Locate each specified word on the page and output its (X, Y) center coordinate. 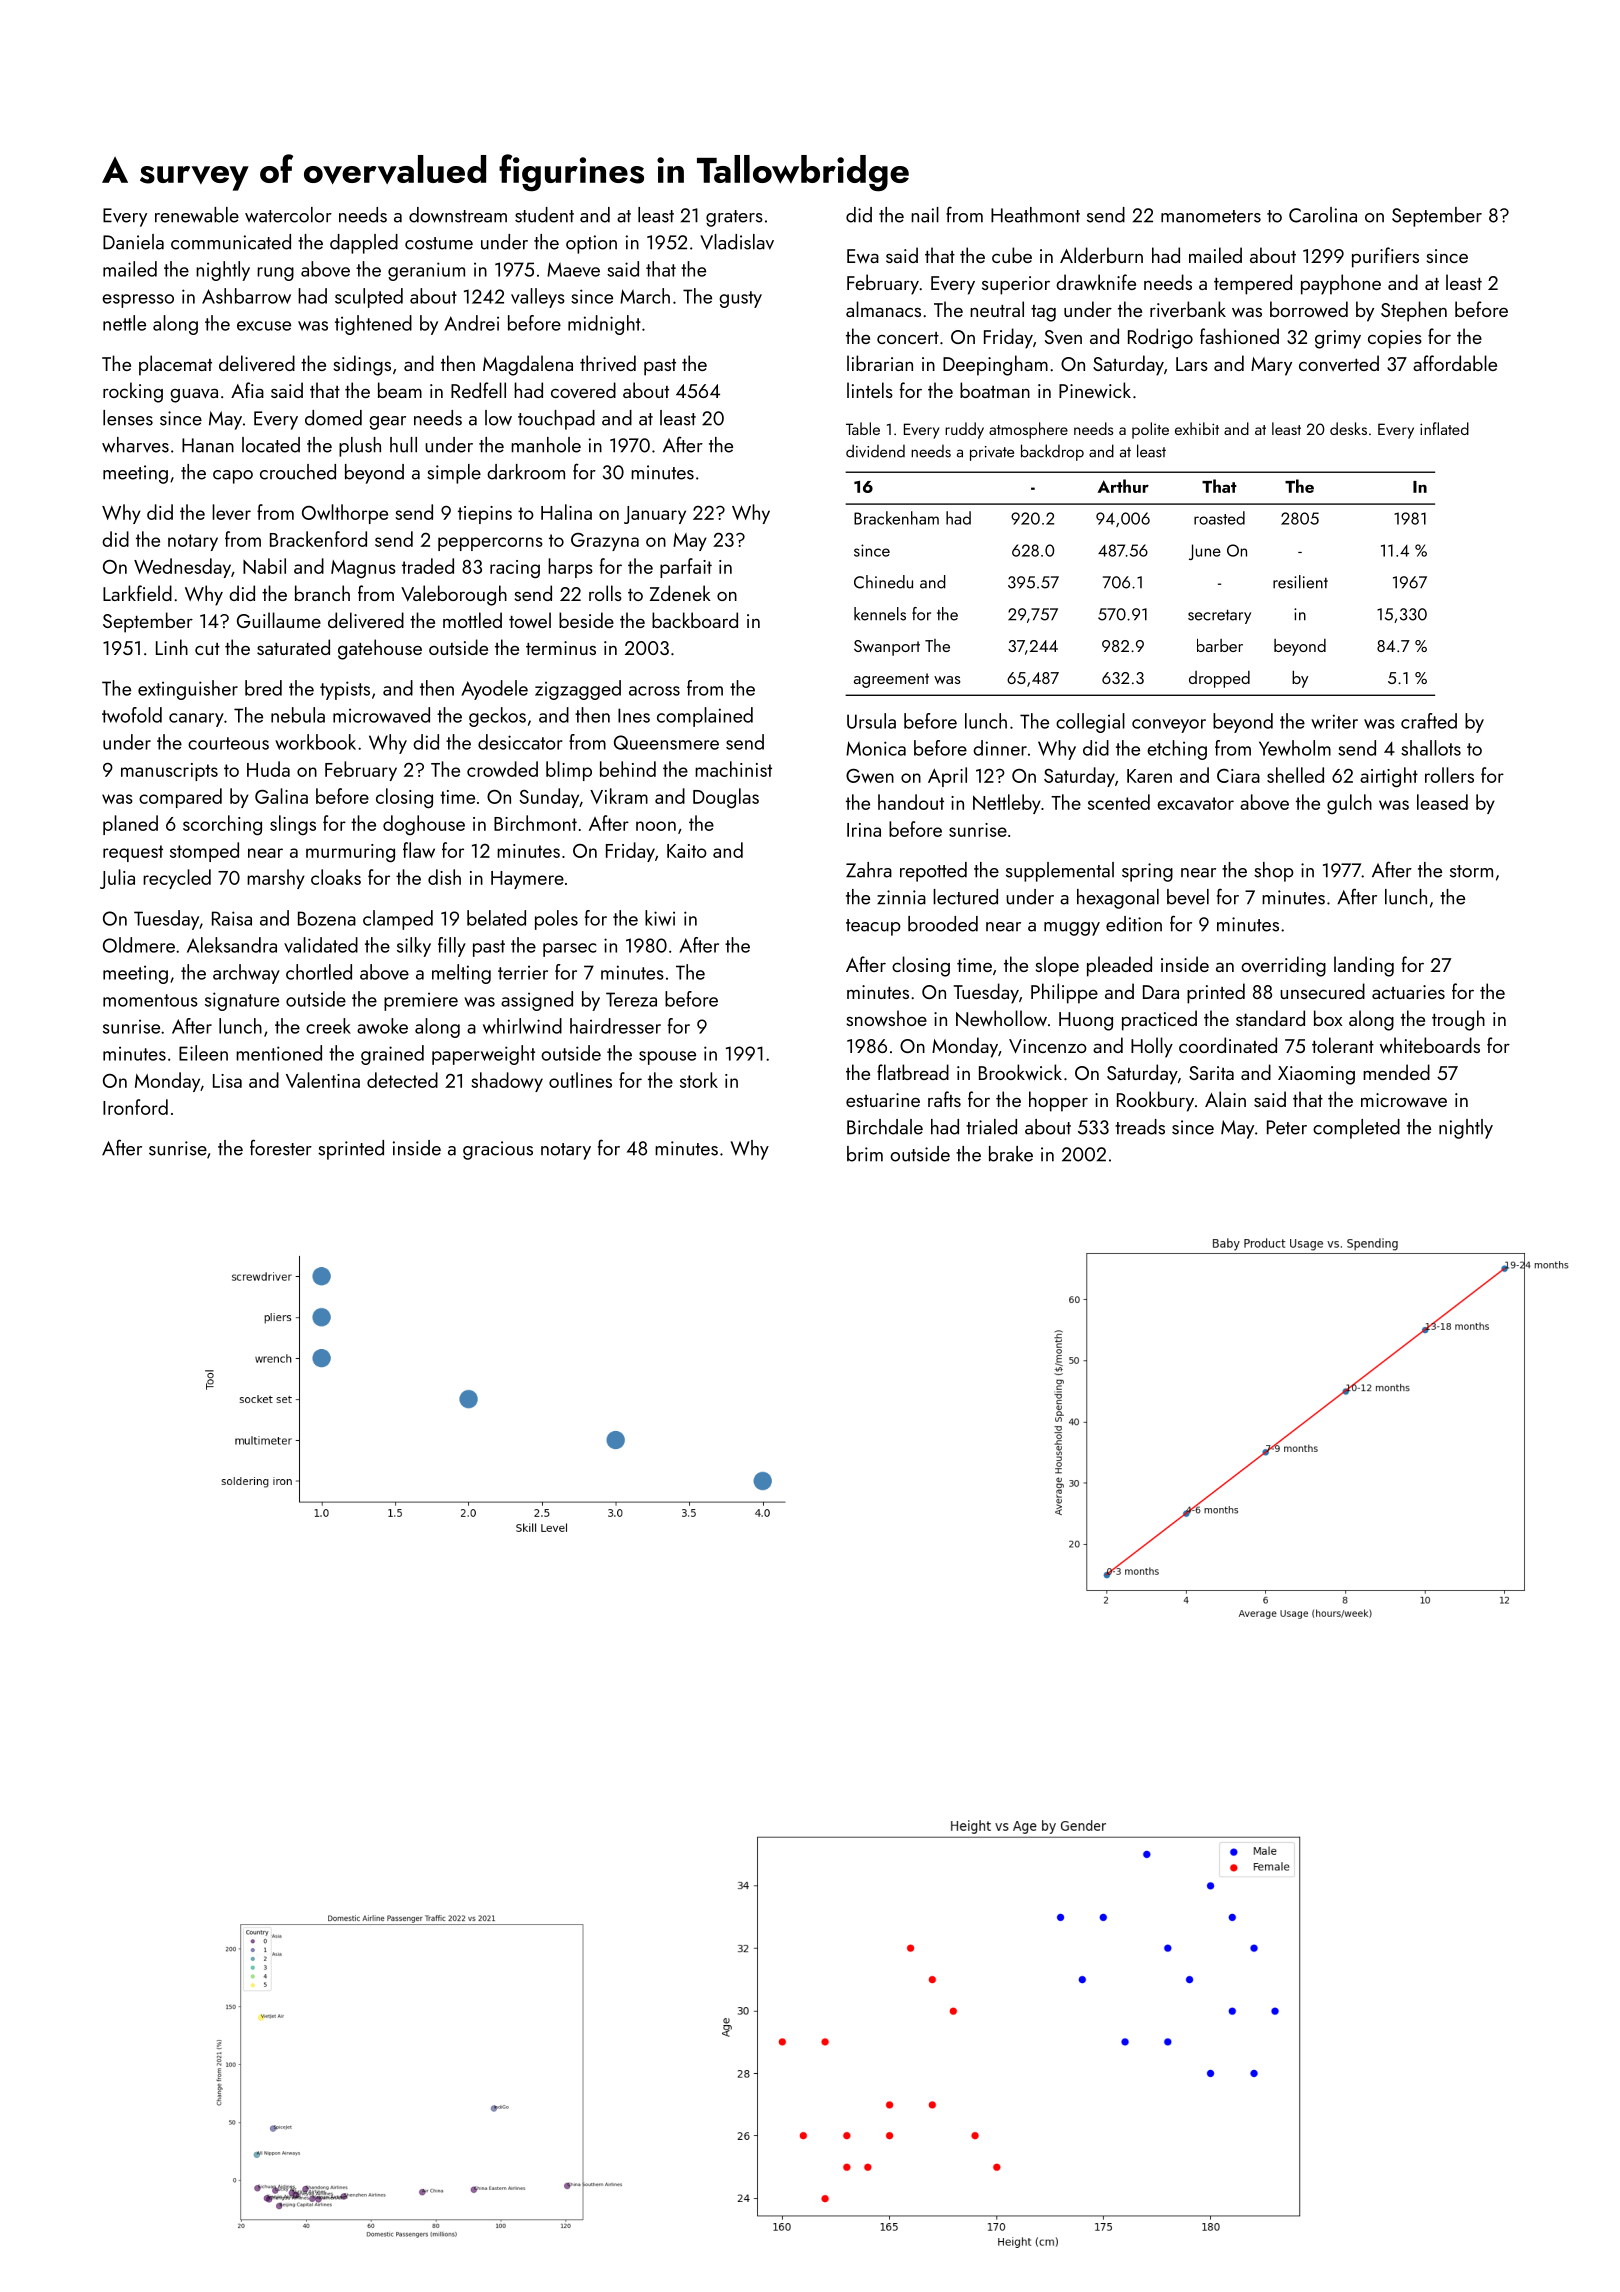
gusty (740, 299)
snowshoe (886, 1018)
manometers (1211, 216)
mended (1396, 1072)
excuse (264, 326)
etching (1177, 750)
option (591, 244)
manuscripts (169, 772)
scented (1119, 802)
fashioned (1239, 336)
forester (281, 1147)
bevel (1188, 897)
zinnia (901, 897)
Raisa (232, 918)
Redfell (478, 390)
